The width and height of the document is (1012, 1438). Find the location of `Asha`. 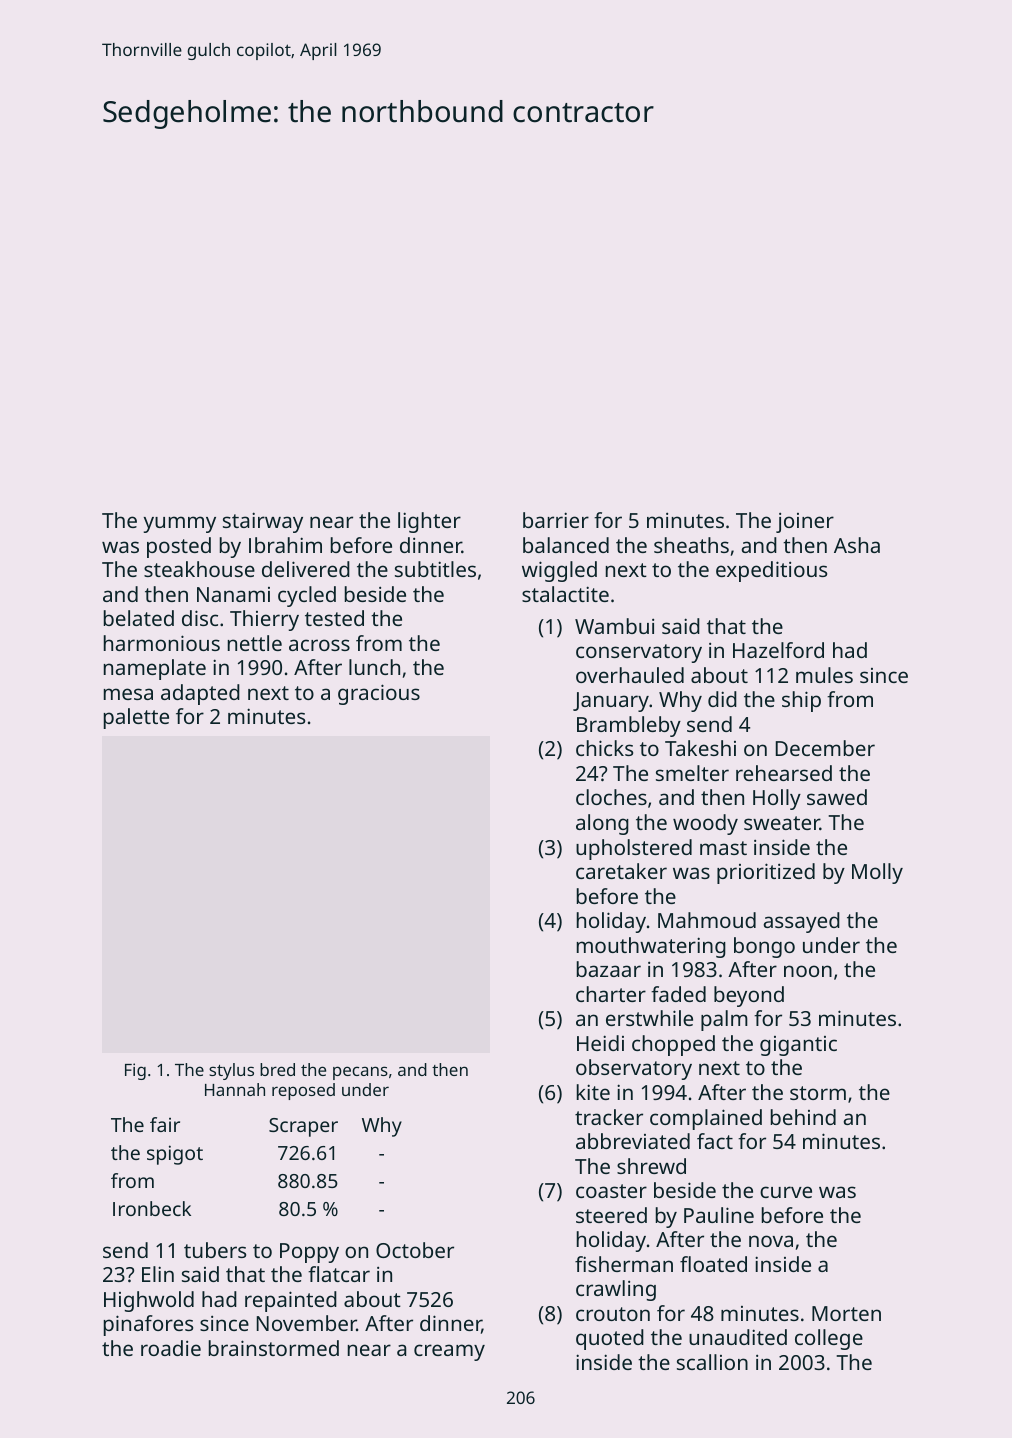

Asha is located at coordinates (857, 545).
